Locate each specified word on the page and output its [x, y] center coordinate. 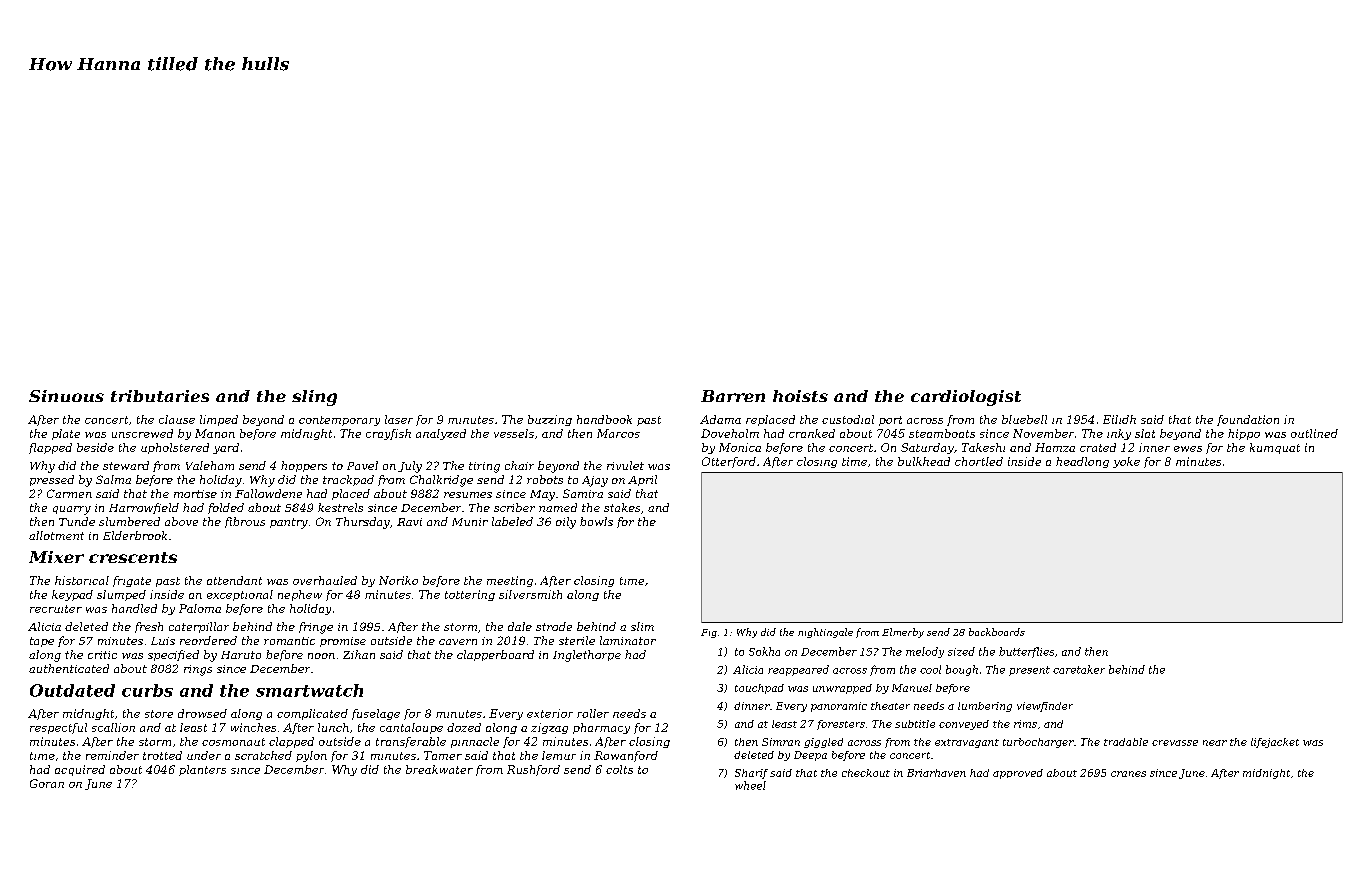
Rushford [533, 770]
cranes [1128, 774]
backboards [997, 632]
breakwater [439, 769]
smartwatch [309, 690]
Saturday [927, 448]
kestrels [340, 507]
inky [1119, 434]
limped [219, 420]
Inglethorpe [587, 656]
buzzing [550, 420]
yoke [1126, 462]
